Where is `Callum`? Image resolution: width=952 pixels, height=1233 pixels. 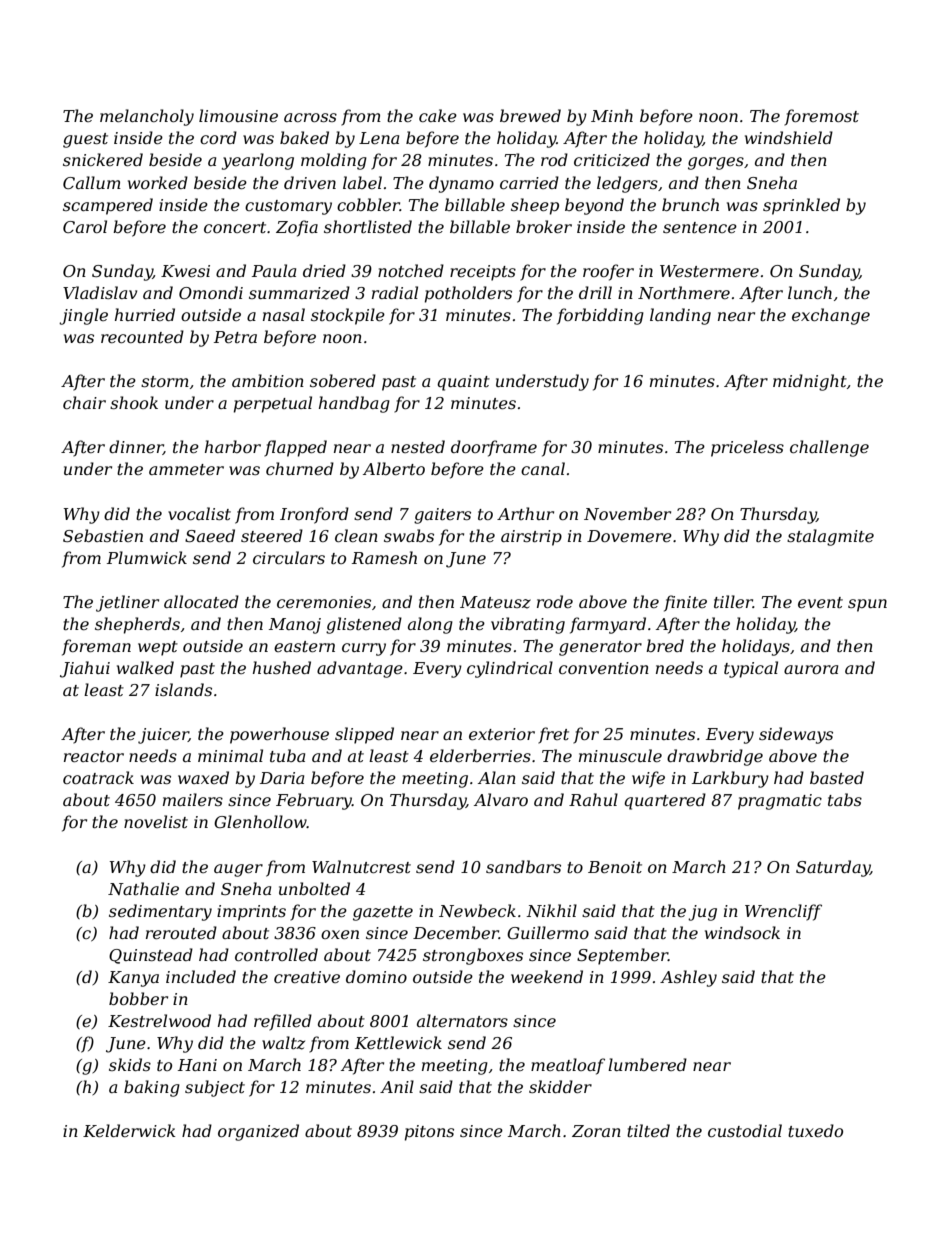
Callum is located at coordinates (92, 182).
